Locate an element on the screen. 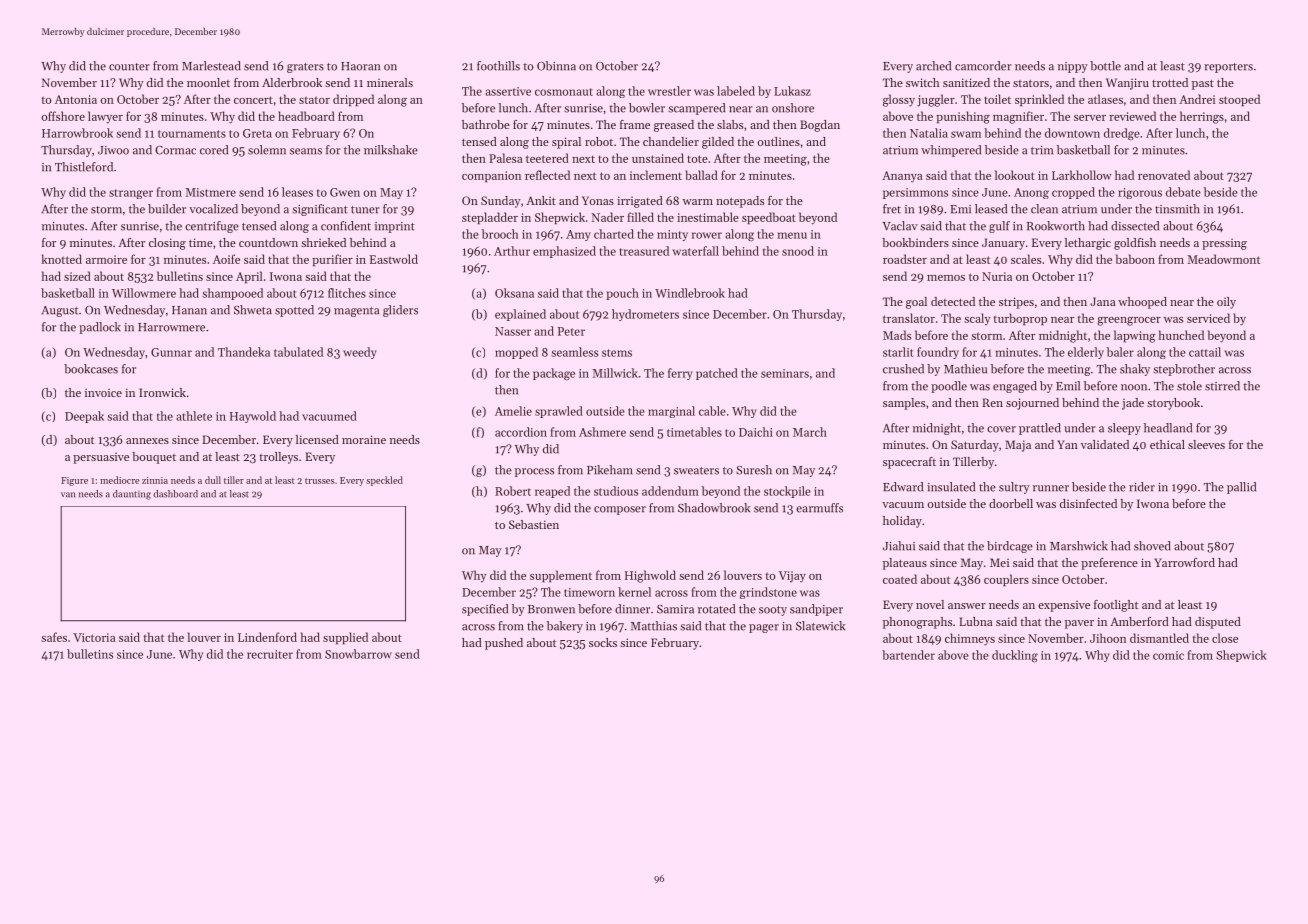 This screenshot has height=924, width=1308. supplement is located at coordinates (561, 576).
